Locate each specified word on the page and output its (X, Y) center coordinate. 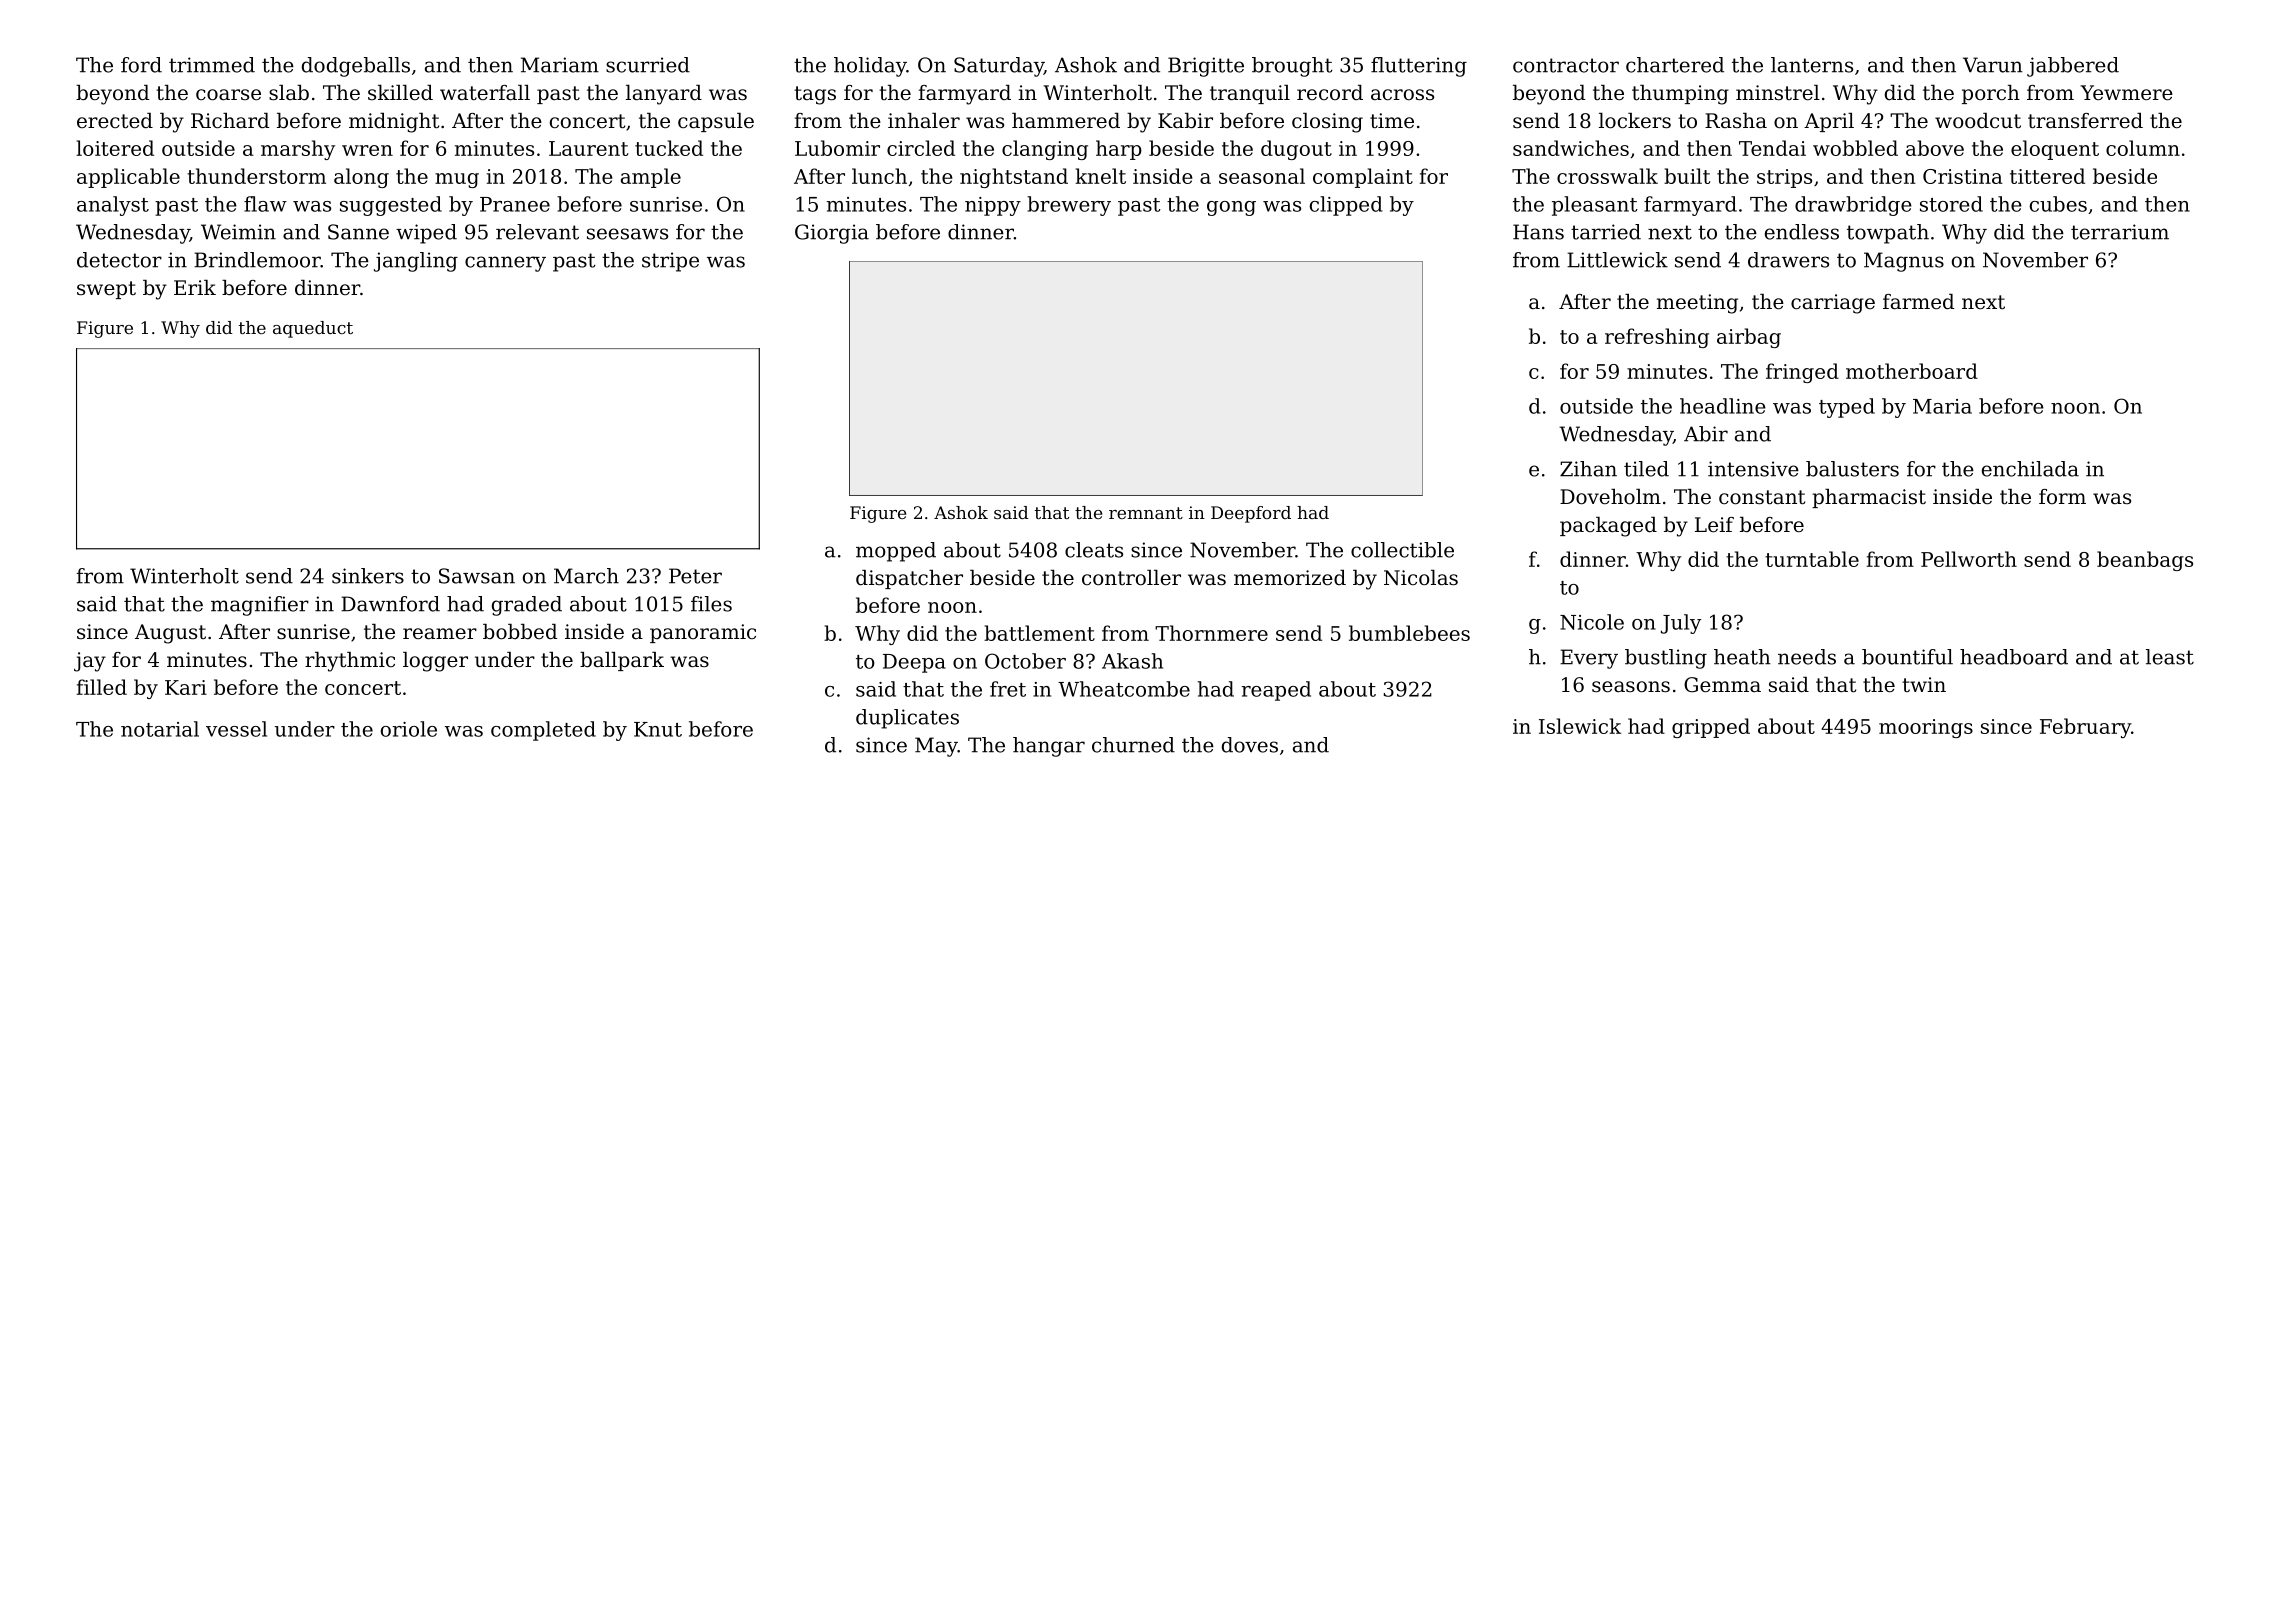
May (936, 747)
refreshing (1657, 338)
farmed (1918, 302)
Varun (1993, 65)
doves (1250, 745)
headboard (2014, 657)
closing (1327, 123)
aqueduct (313, 329)
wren (367, 150)
